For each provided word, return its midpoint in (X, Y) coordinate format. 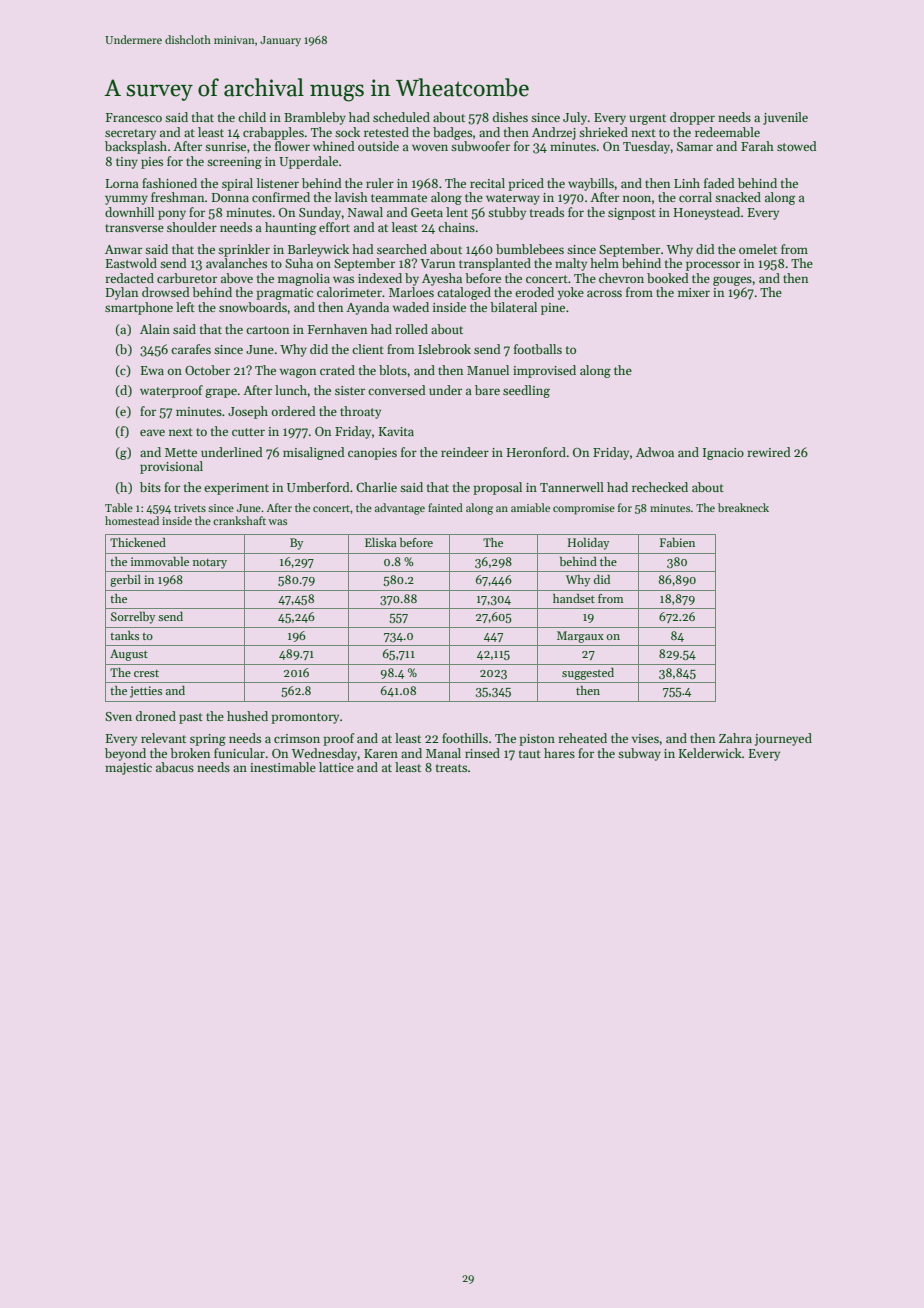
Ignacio (723, 454)
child (252, 117)
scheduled (401, 117)
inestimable (283, 767)
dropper (692, 118)
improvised (544, 371)
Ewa (152, 370)
